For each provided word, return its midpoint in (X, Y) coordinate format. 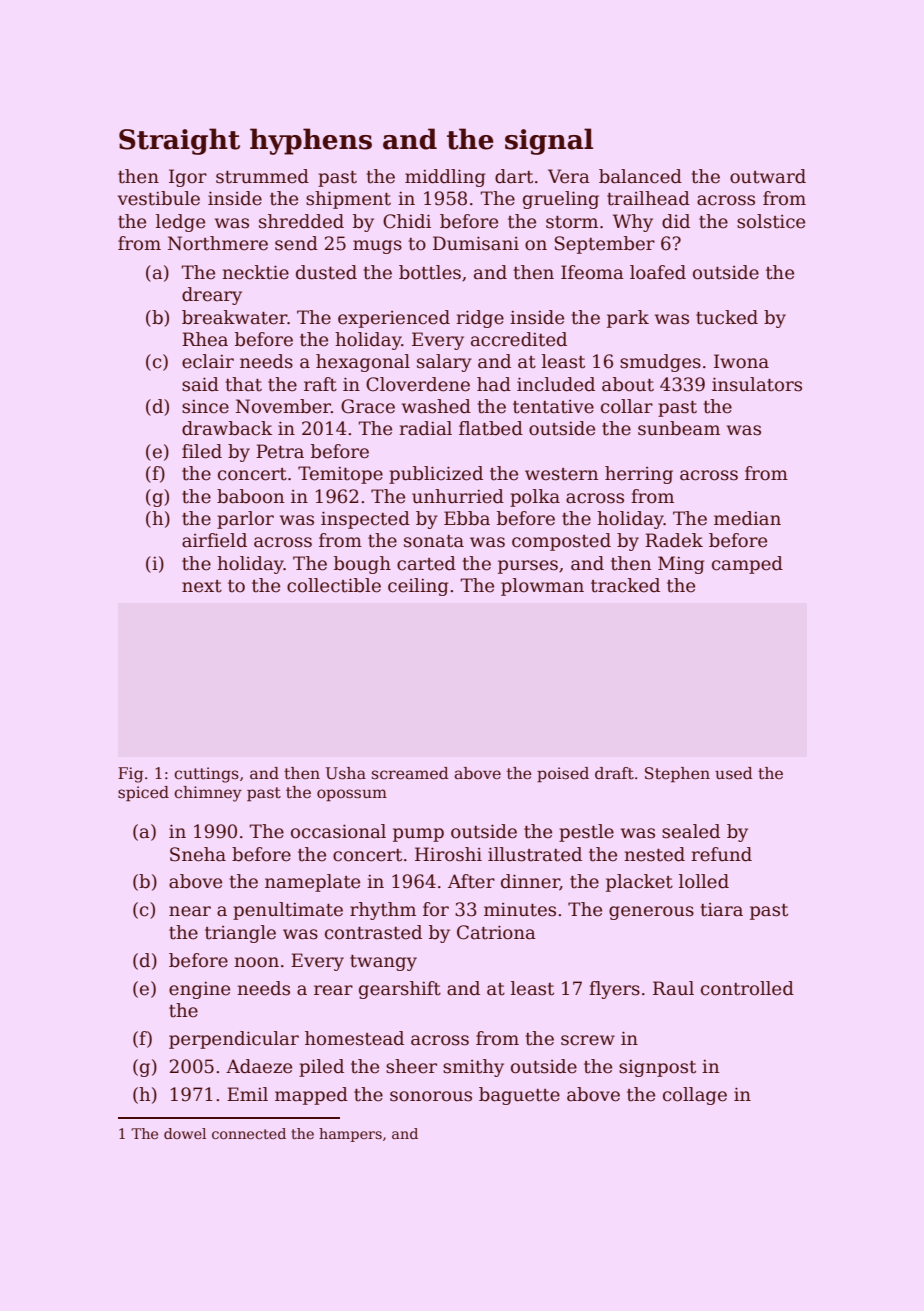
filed (202, 451)
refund (721, 854)
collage (695, 1096)
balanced (640, 176)
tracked (625, 585)
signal (549, 141)
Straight (179, 141)
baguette (519, 1096)
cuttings (206, 775)
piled (321, 1068)
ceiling (418, 587)
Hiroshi (448, 854)
